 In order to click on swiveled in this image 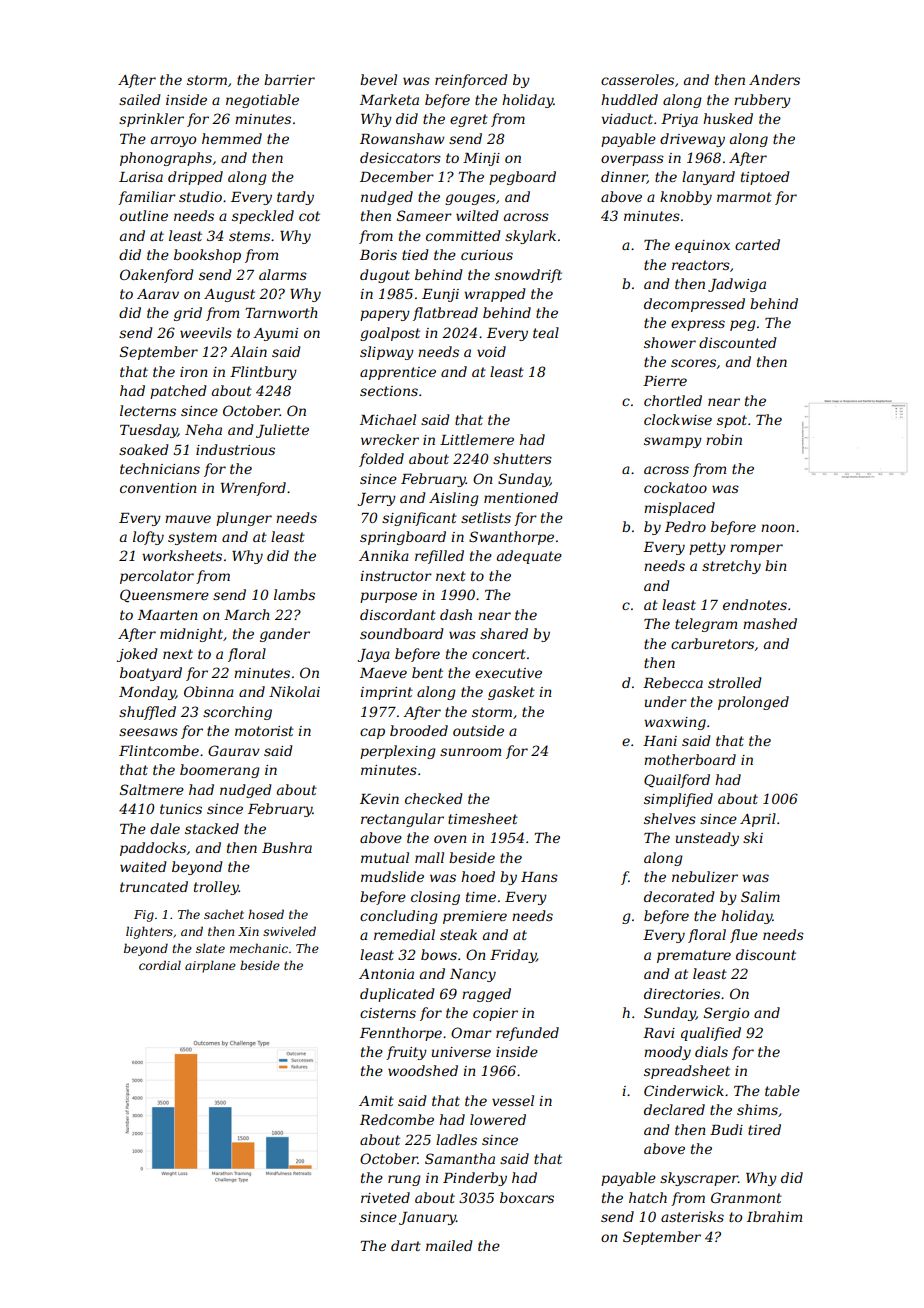, I will do `click(289, 931)`.
